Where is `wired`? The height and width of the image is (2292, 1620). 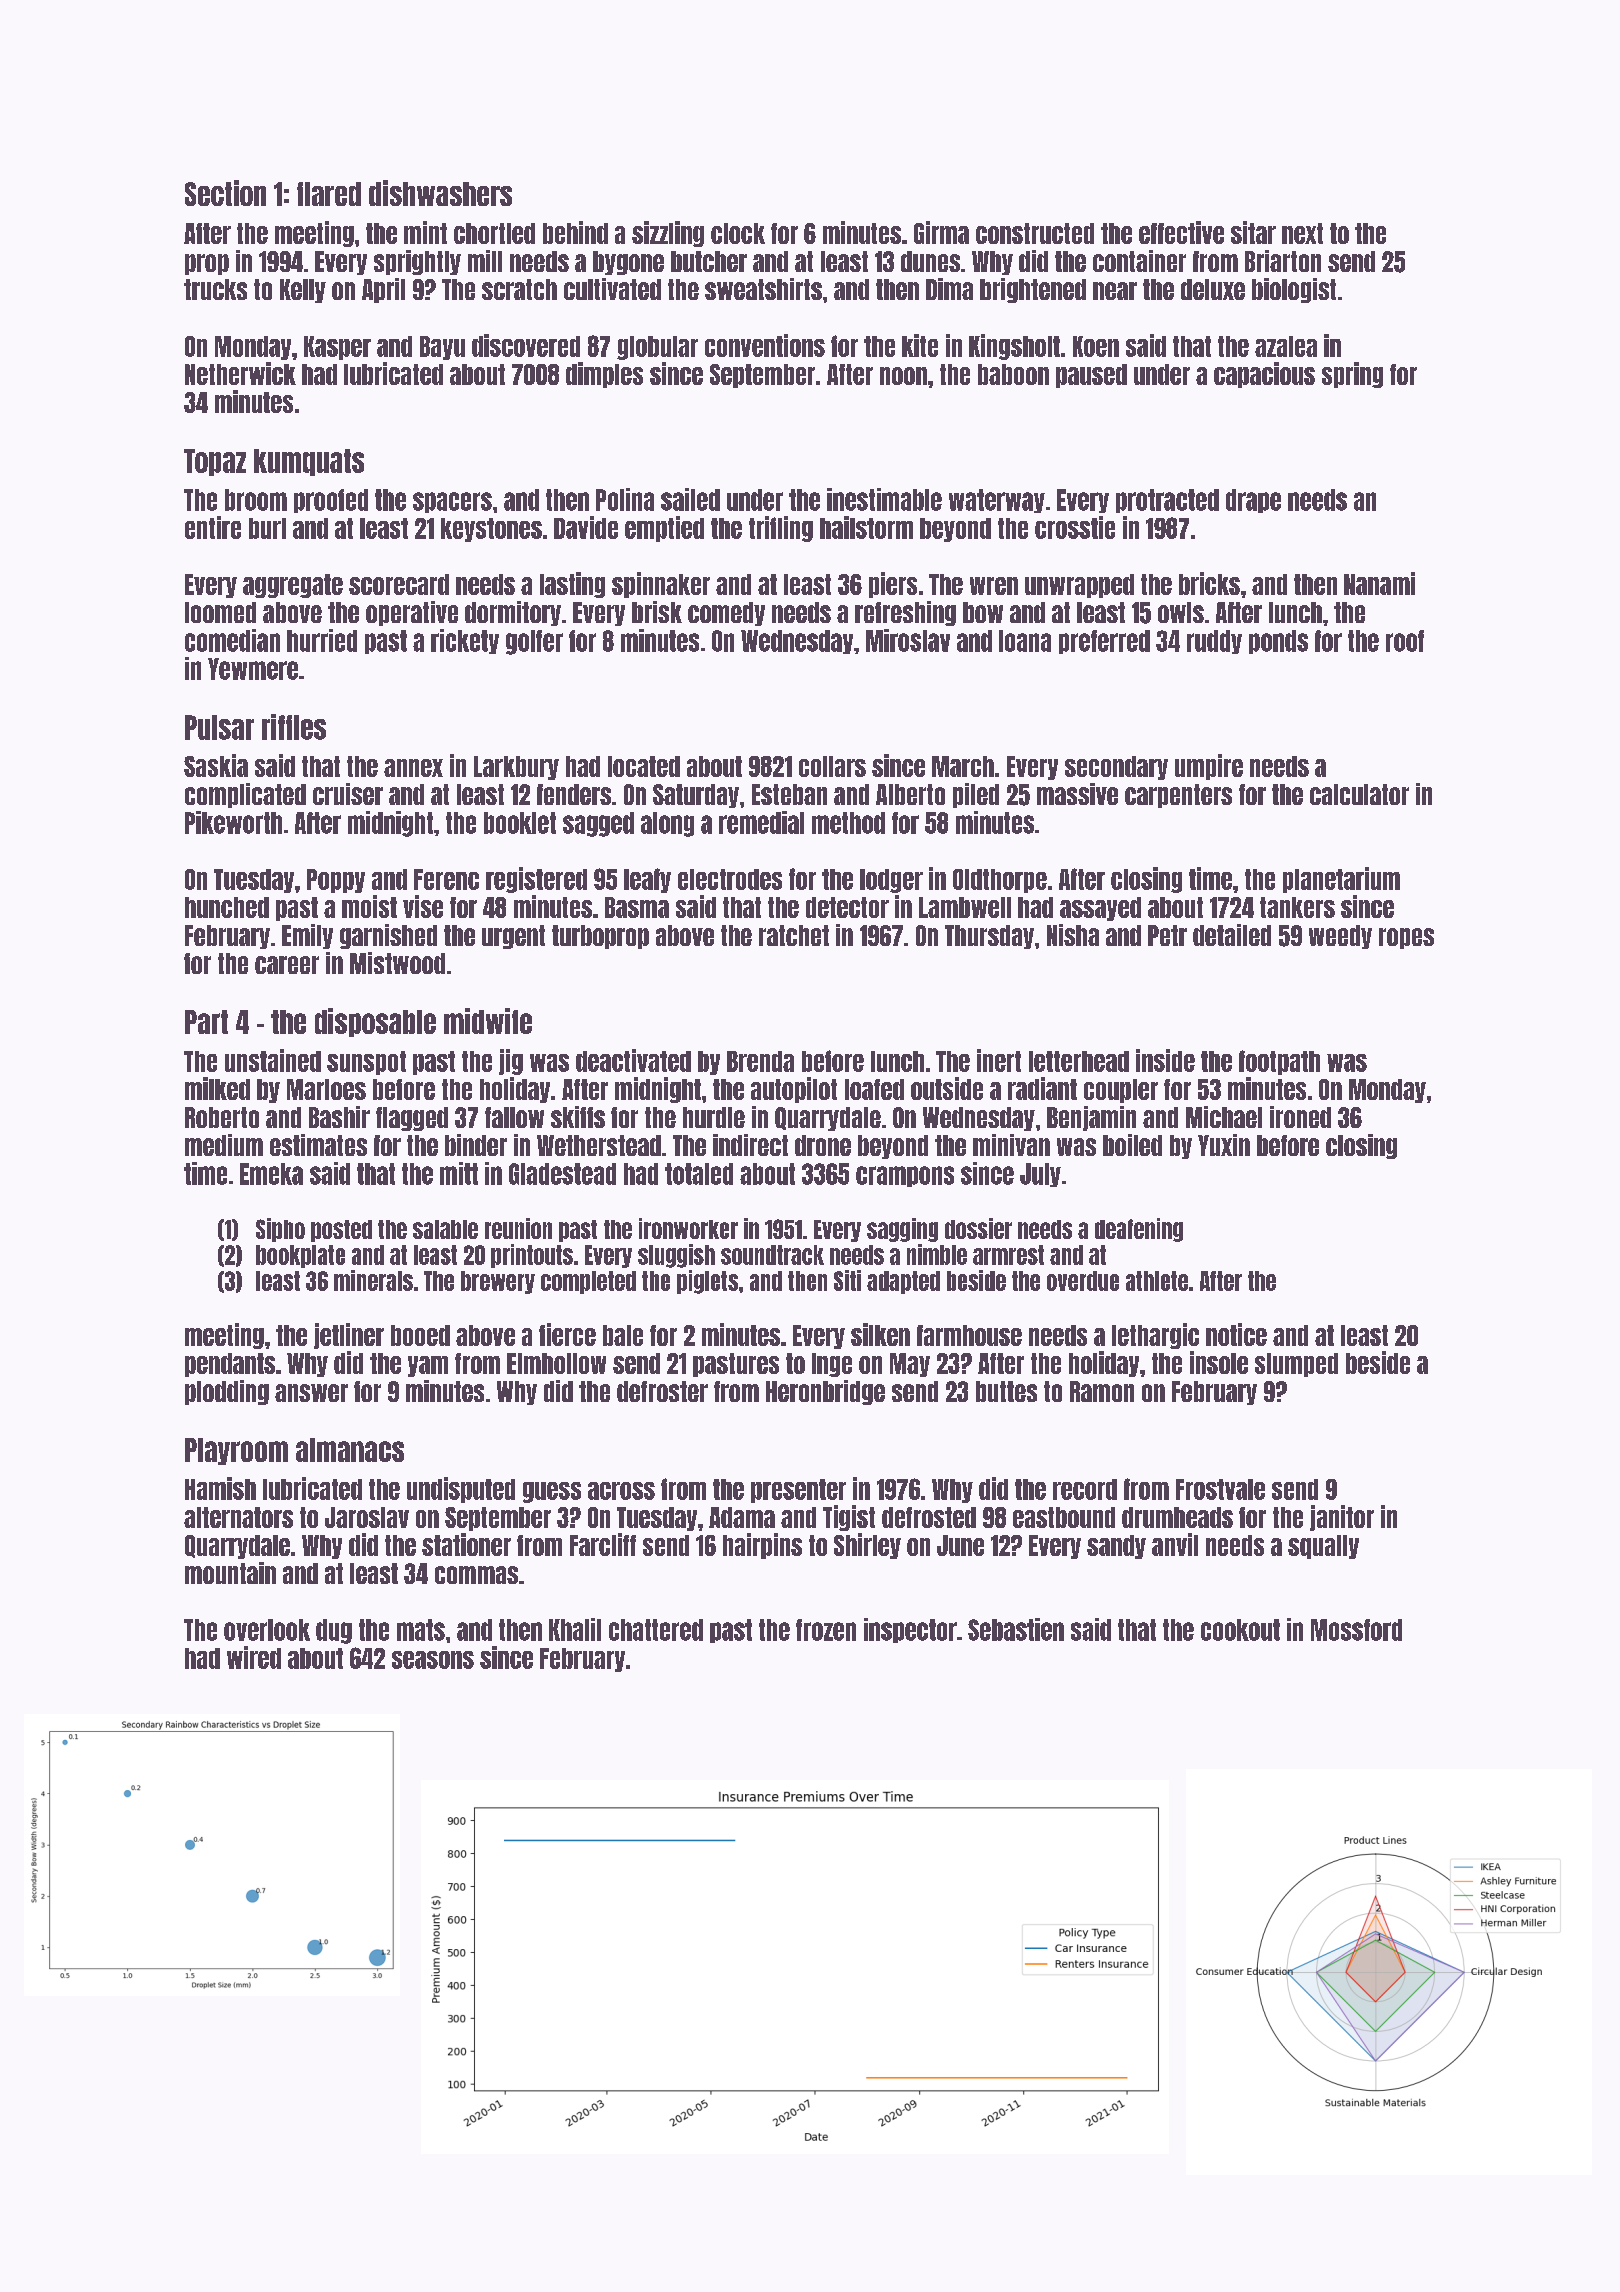
wired is located at coordinates (254, 1657).
